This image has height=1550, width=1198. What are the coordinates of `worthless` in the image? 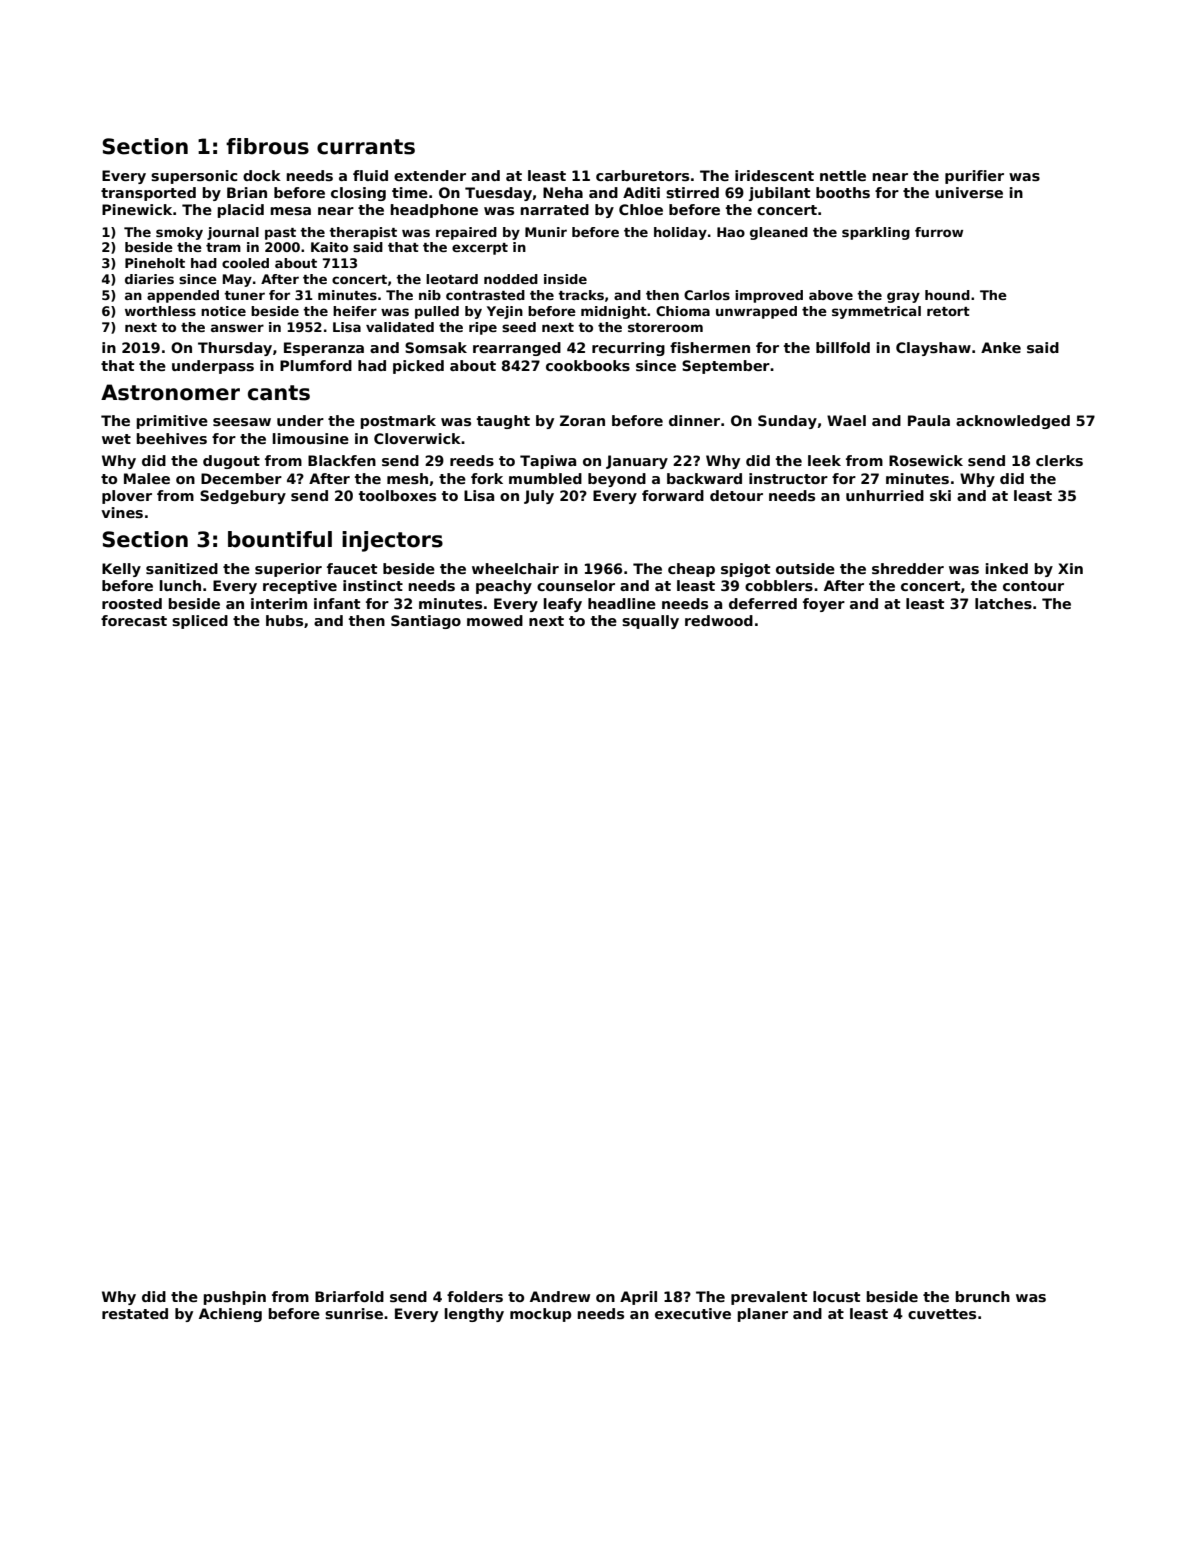 It's located at (160, 311).
